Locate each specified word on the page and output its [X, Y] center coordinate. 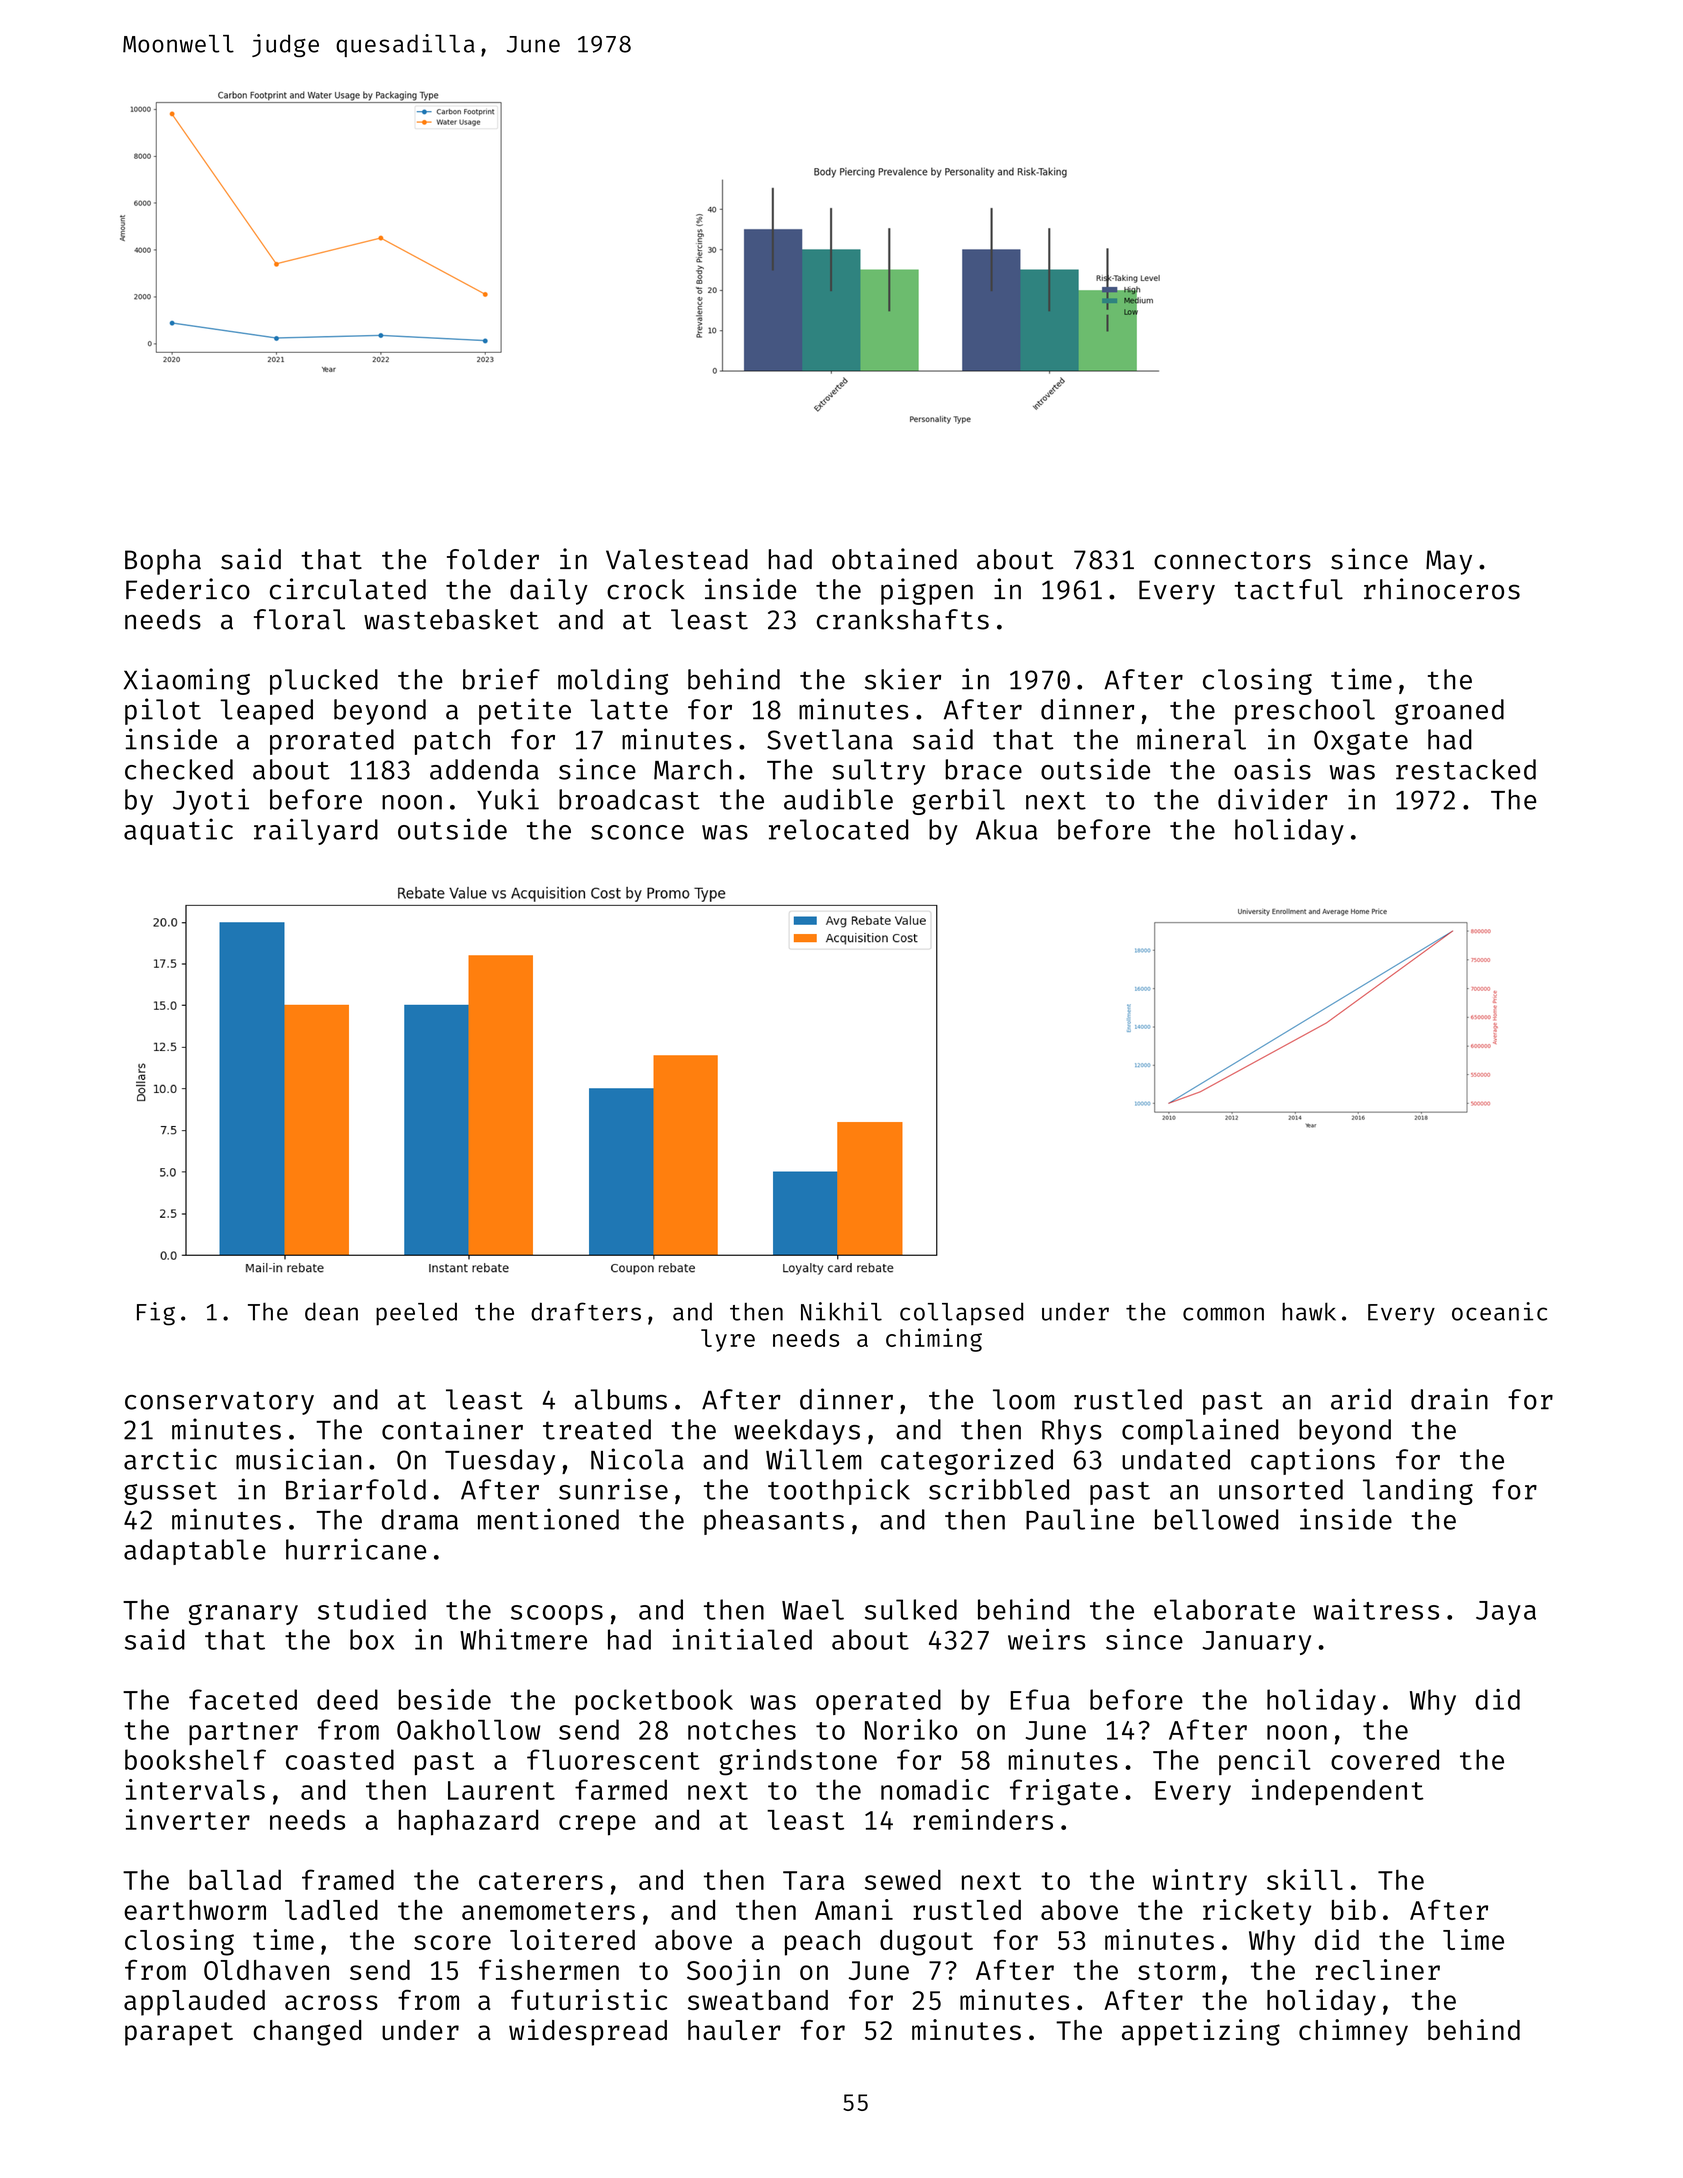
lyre [728, 1340]
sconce [637, 832]
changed [307, 2033]
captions [1313, 1461]
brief [501, 679]
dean [331, 1311]
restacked [1466, 769]
